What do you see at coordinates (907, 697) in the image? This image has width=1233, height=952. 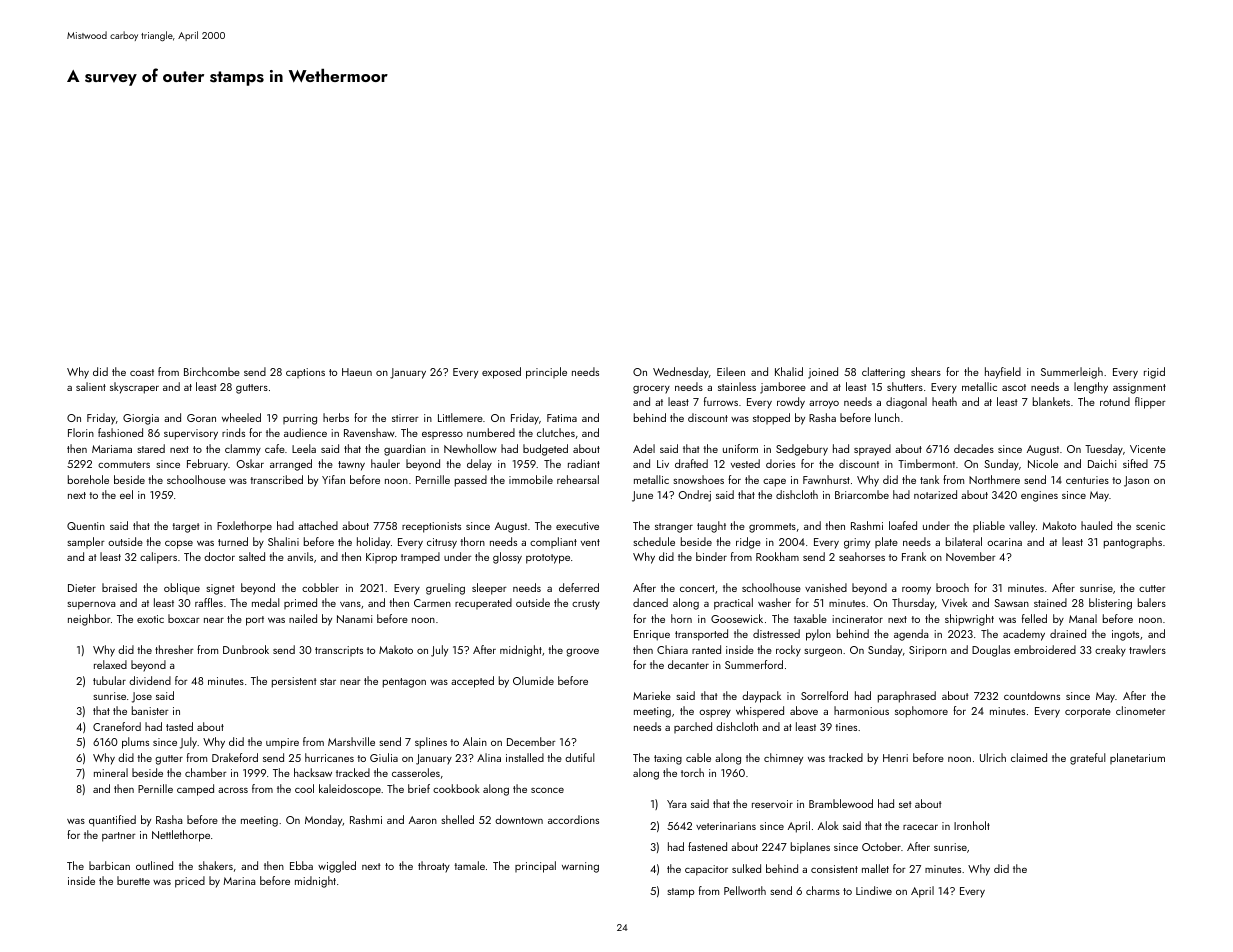 I see `paraphrased` at bounding box center [907, 697].
